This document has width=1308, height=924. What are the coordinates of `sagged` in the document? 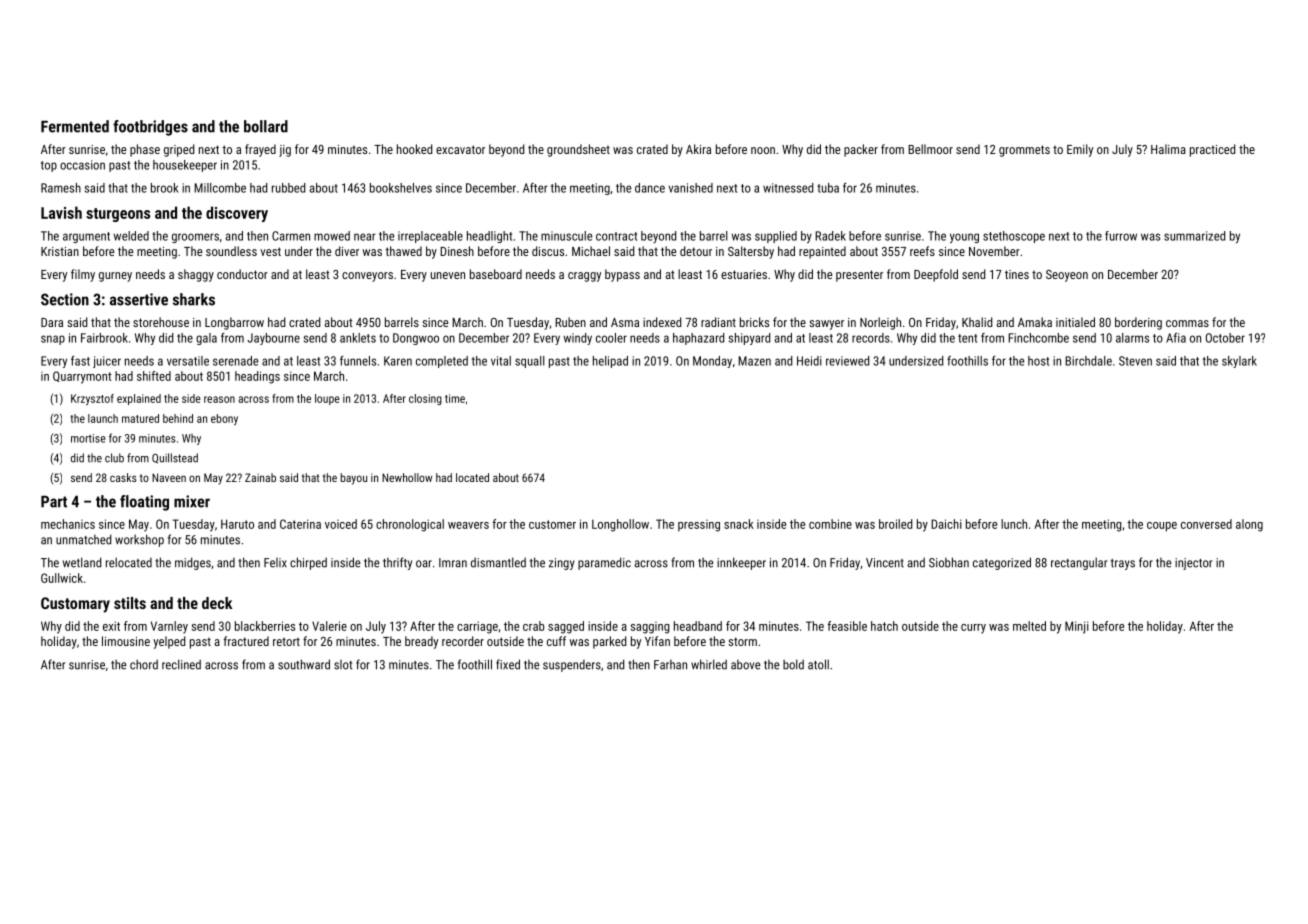 It's located at (566, 627).
